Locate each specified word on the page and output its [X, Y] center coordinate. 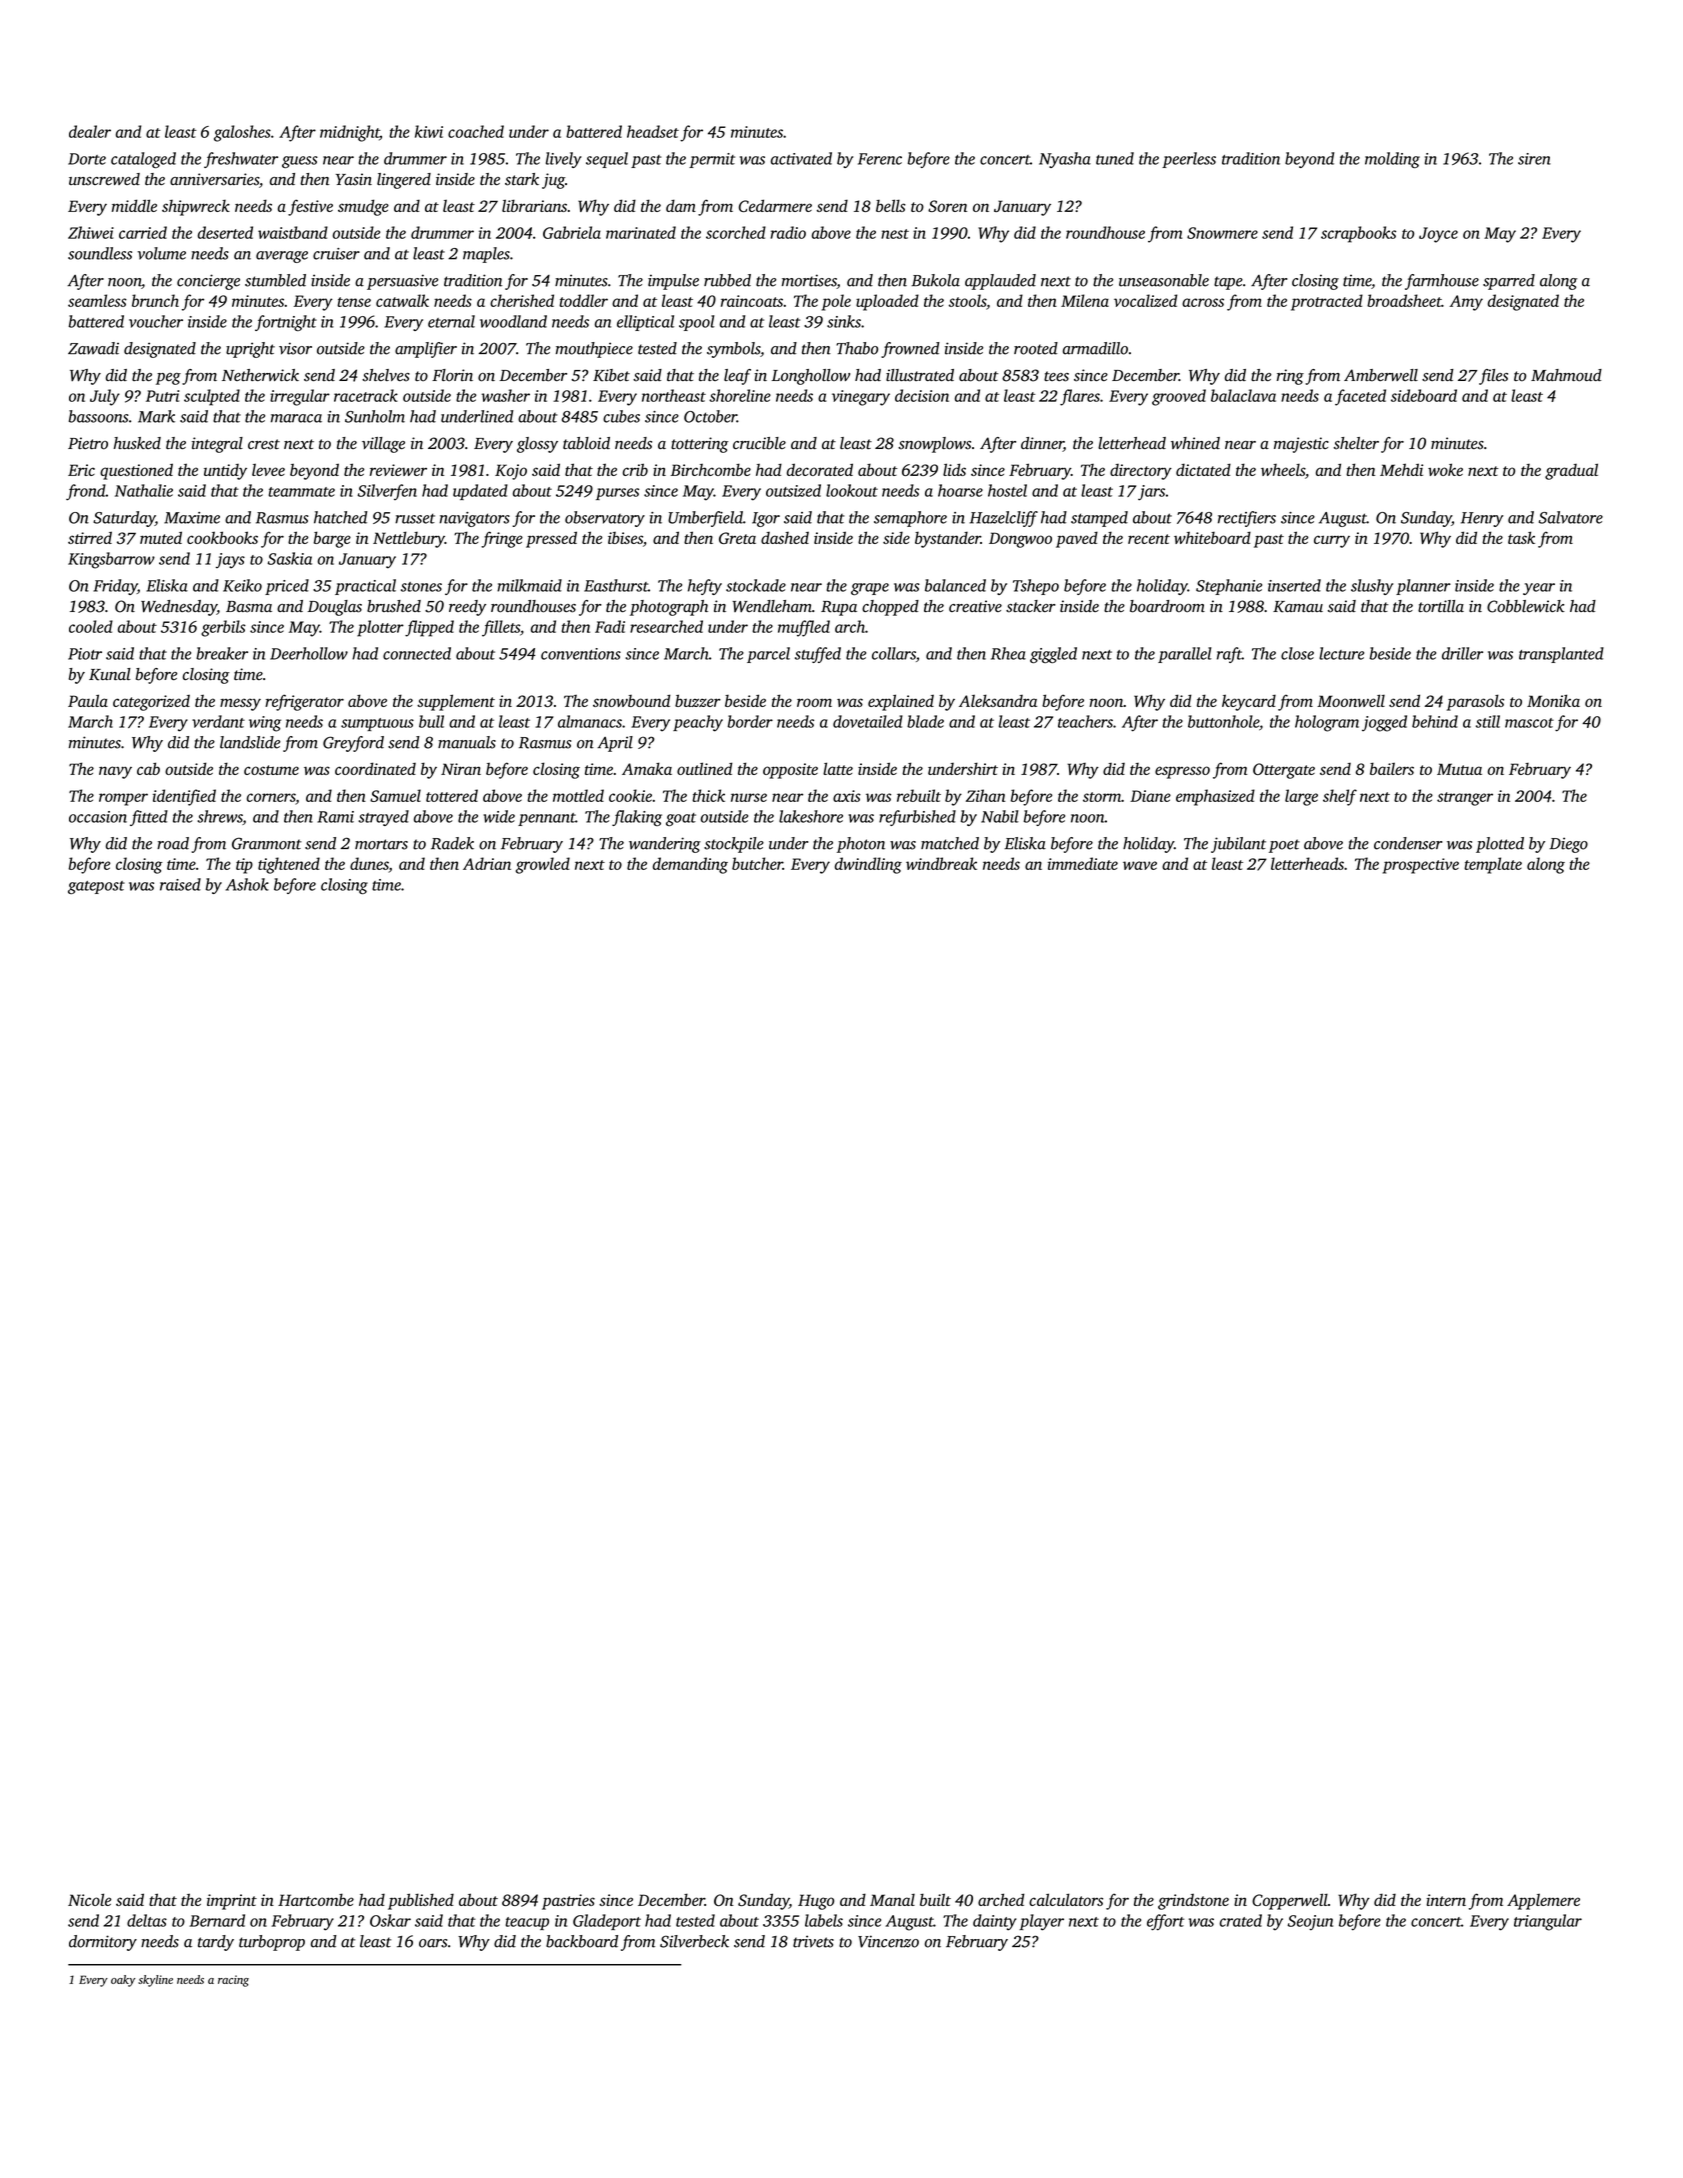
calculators [1066, 1899]
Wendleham [772, 606]
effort [1165, 1922]
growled [543, 865]
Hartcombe [316, 1899]
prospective [1421, 866]
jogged [1384, 723]
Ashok [247, 884]
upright [250, 350]
